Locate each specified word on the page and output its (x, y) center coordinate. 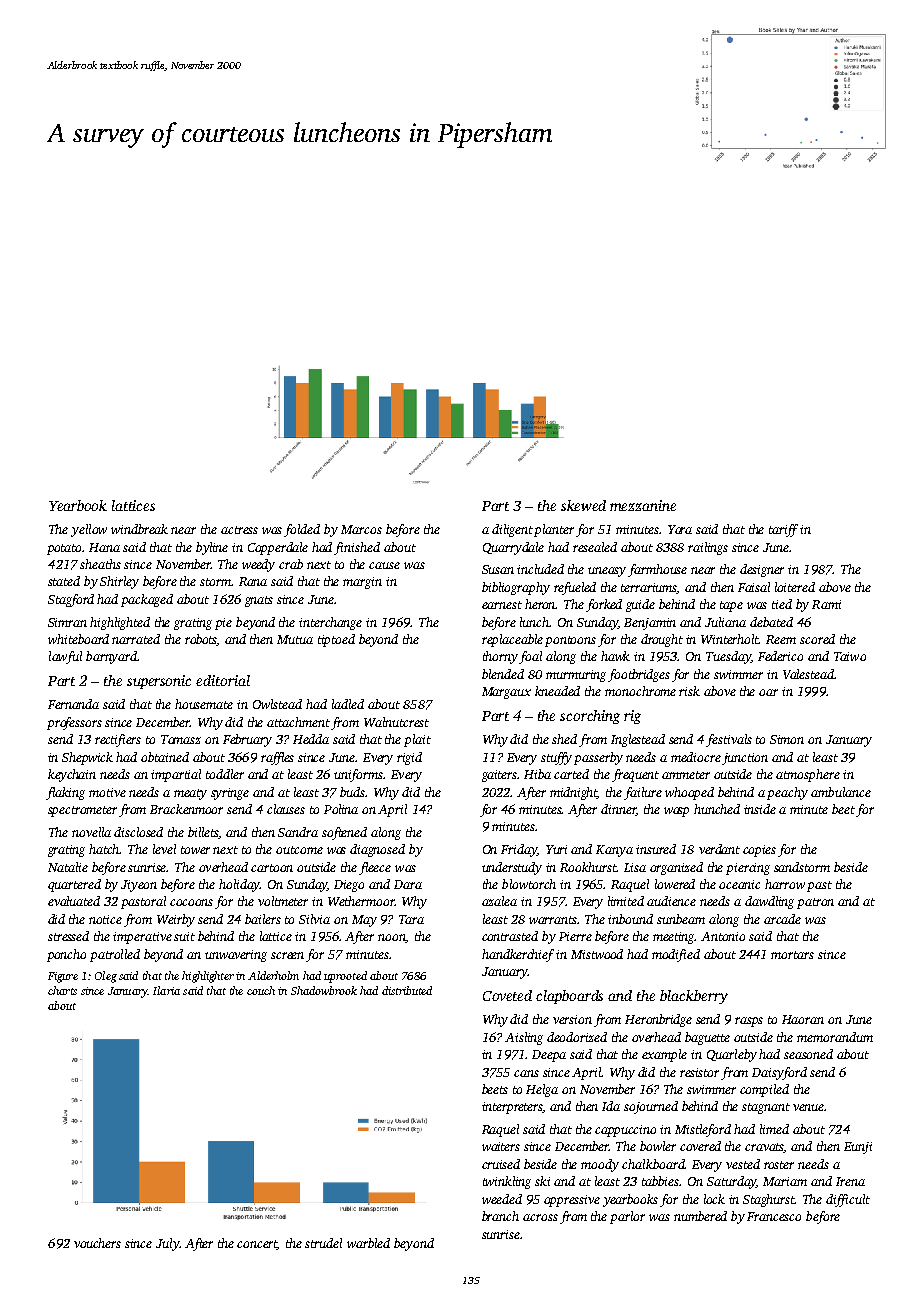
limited (626, 901)
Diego (349, 886)
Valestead (808, 674)
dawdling (769, 902)
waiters (501, 1146)
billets (203, 833)
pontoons (570, 641)
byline (212, 548)
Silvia (314, 919)
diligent (512, 530)
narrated (136, 639)
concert (257, 1245)
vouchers (97, 1243)
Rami (826, 604)
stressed (68, 936)
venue (809, 1107)
